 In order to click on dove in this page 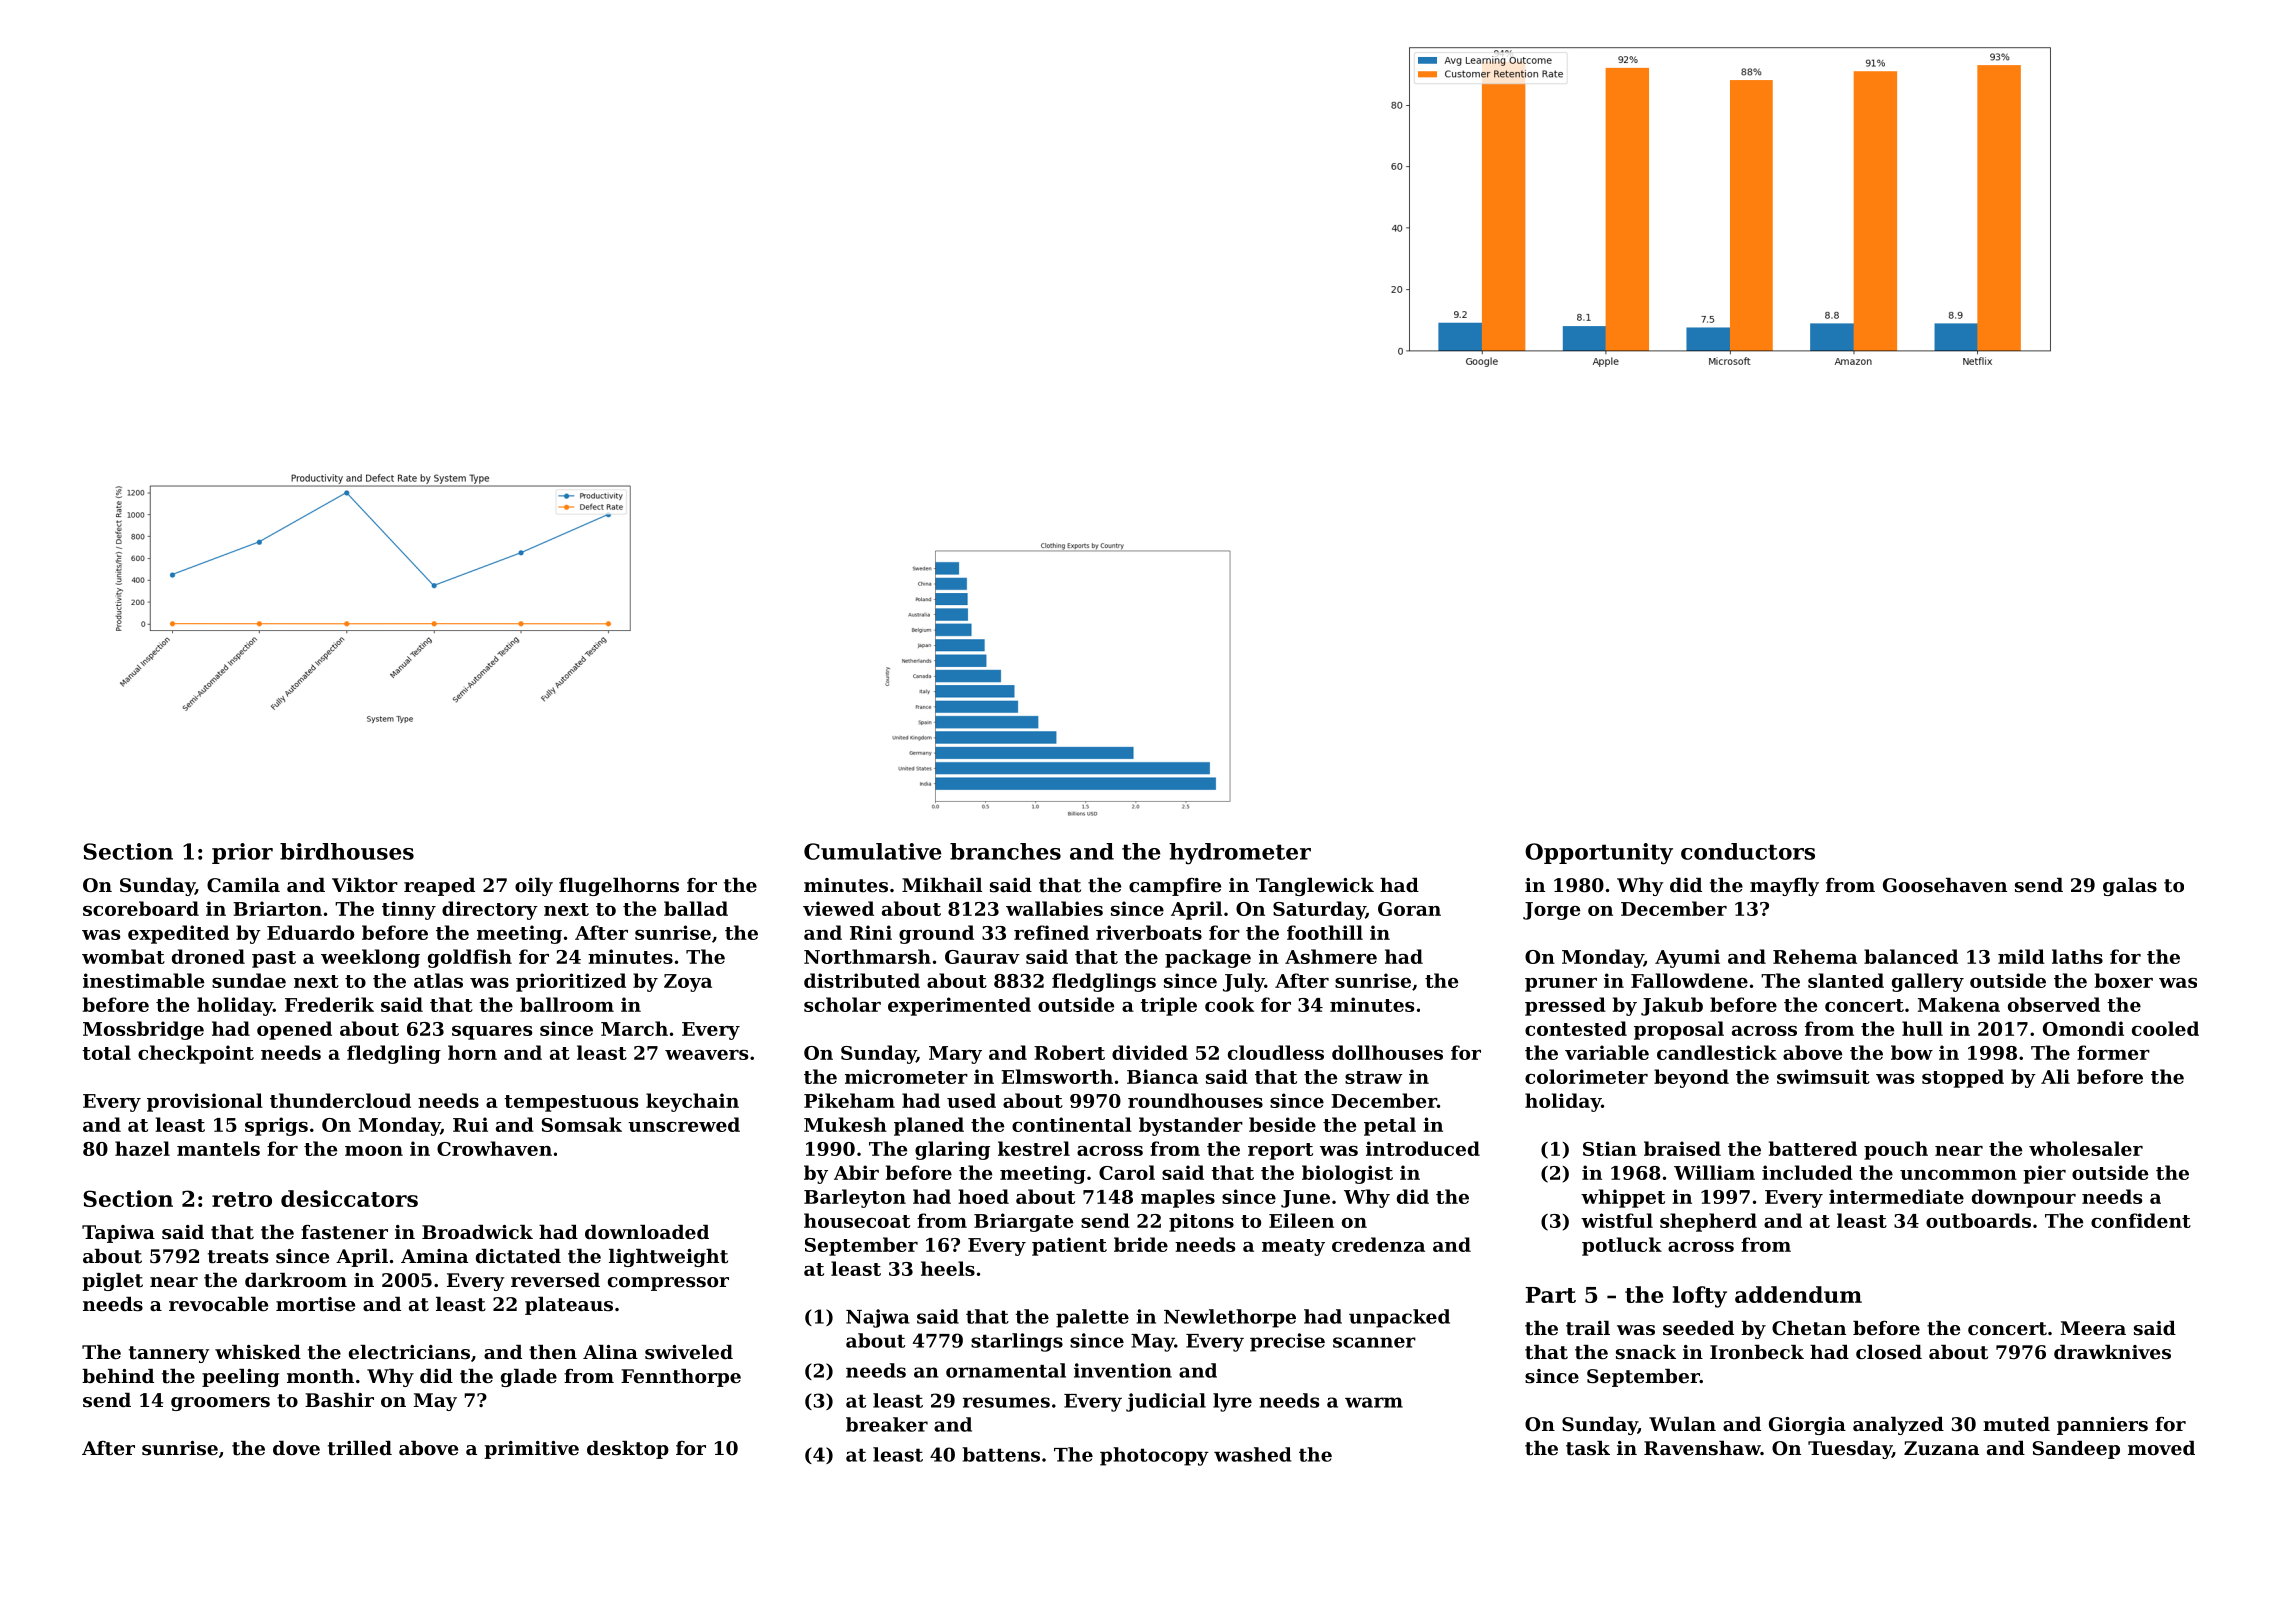, I will do `click(296, 1448)`.
